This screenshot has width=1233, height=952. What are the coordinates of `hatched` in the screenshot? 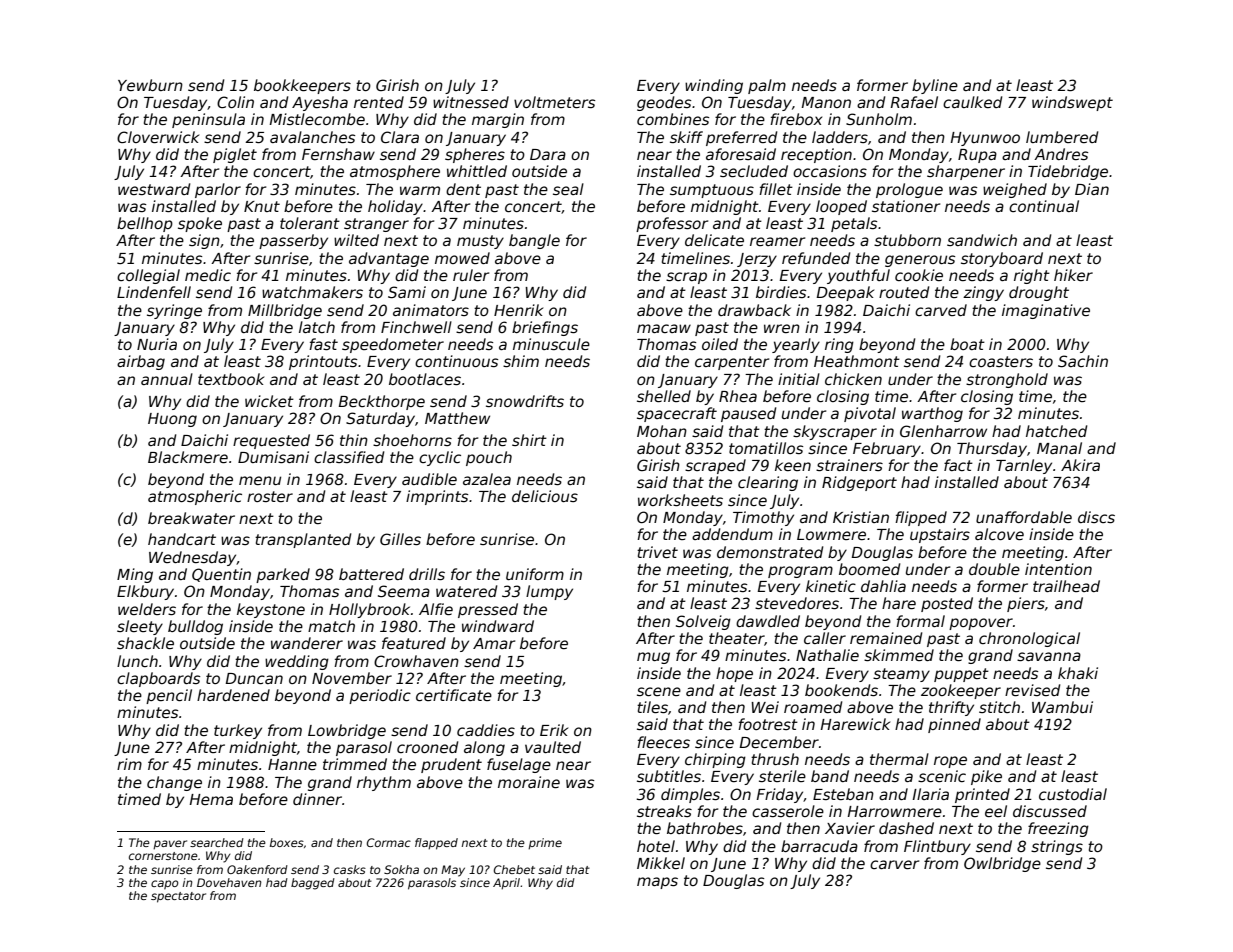 It's located at (1056, 431).
